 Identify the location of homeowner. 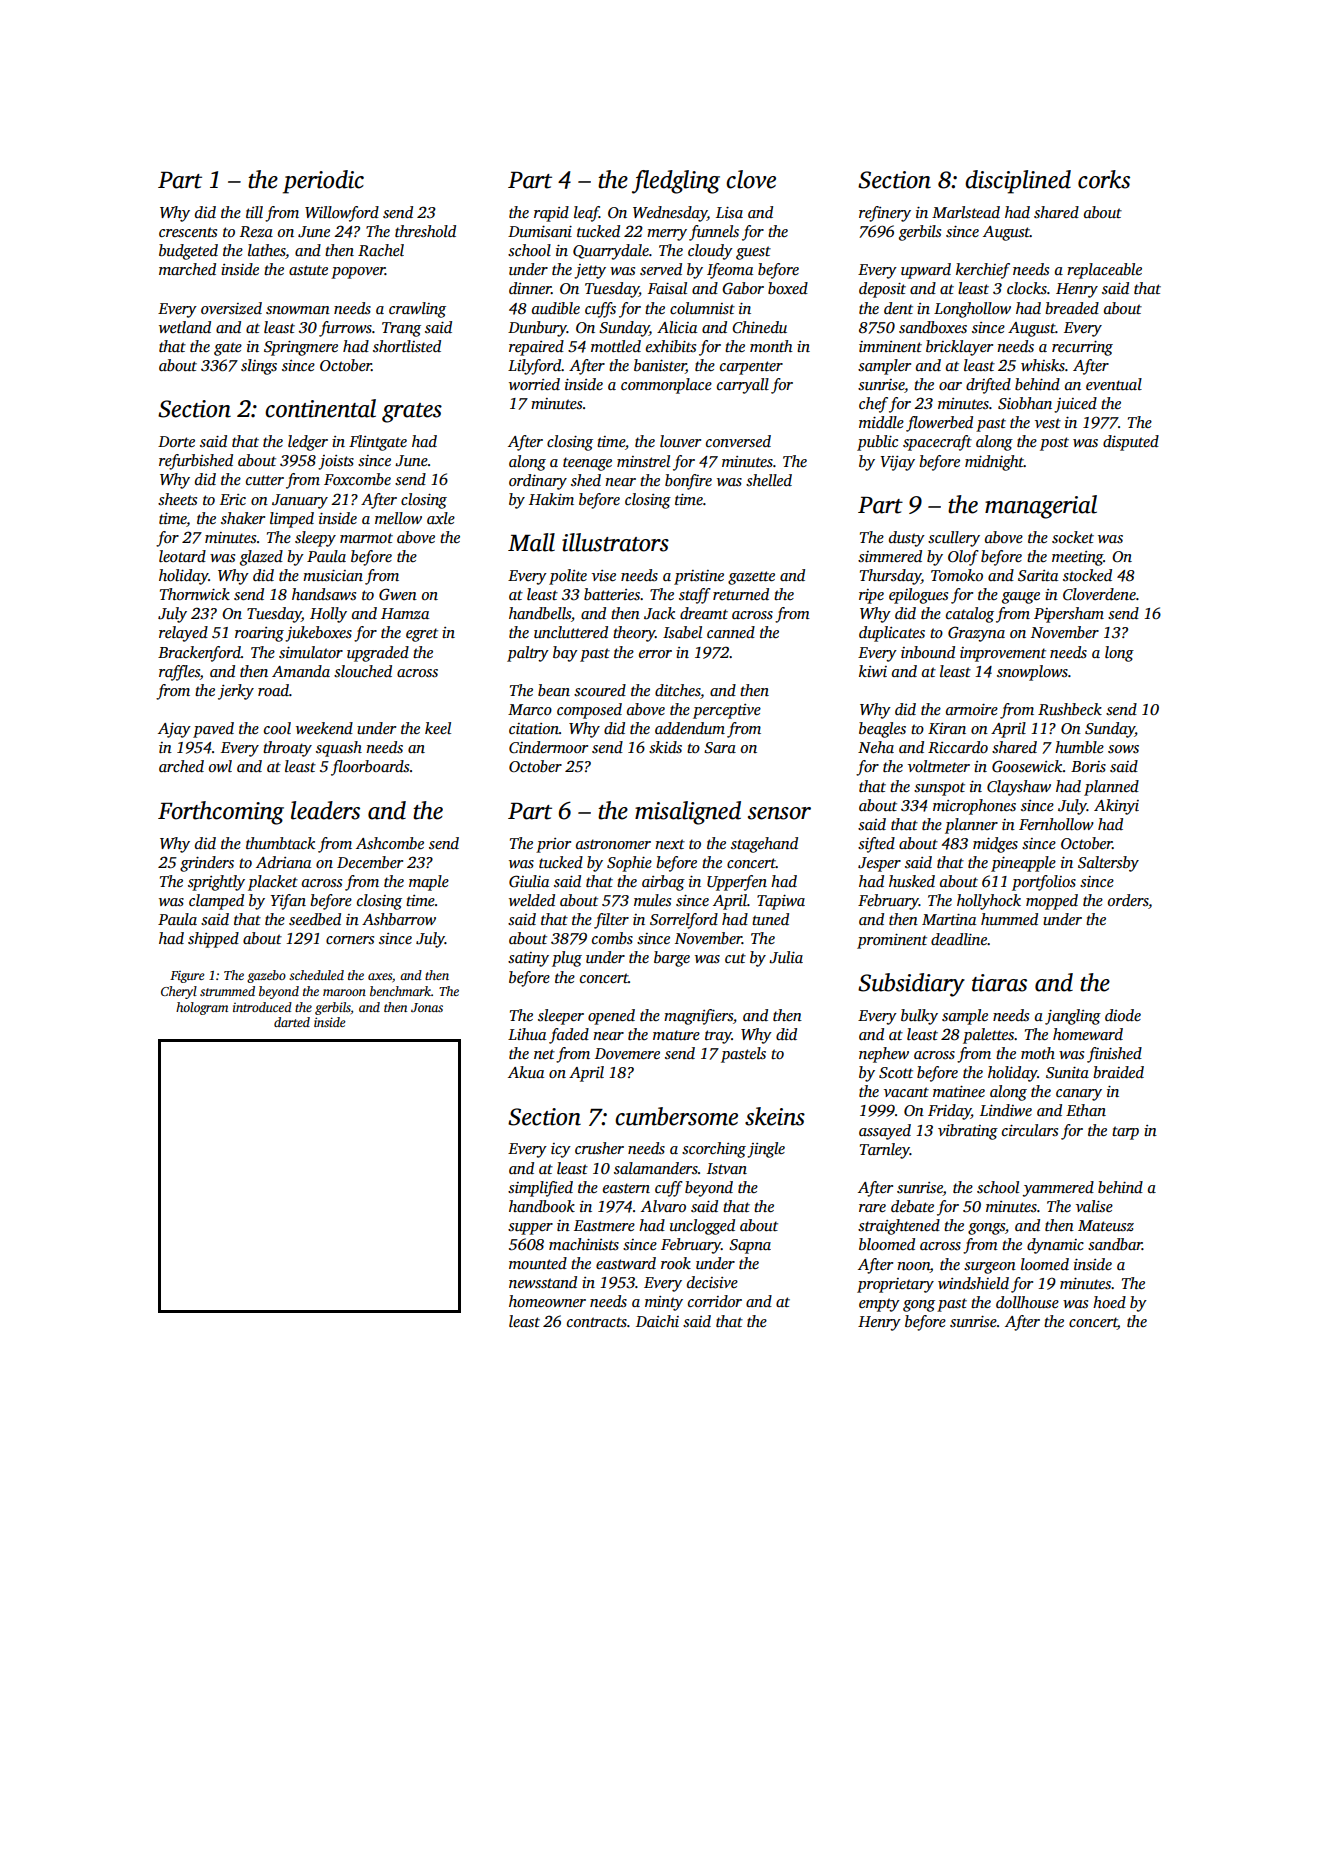
(547, 1301).
